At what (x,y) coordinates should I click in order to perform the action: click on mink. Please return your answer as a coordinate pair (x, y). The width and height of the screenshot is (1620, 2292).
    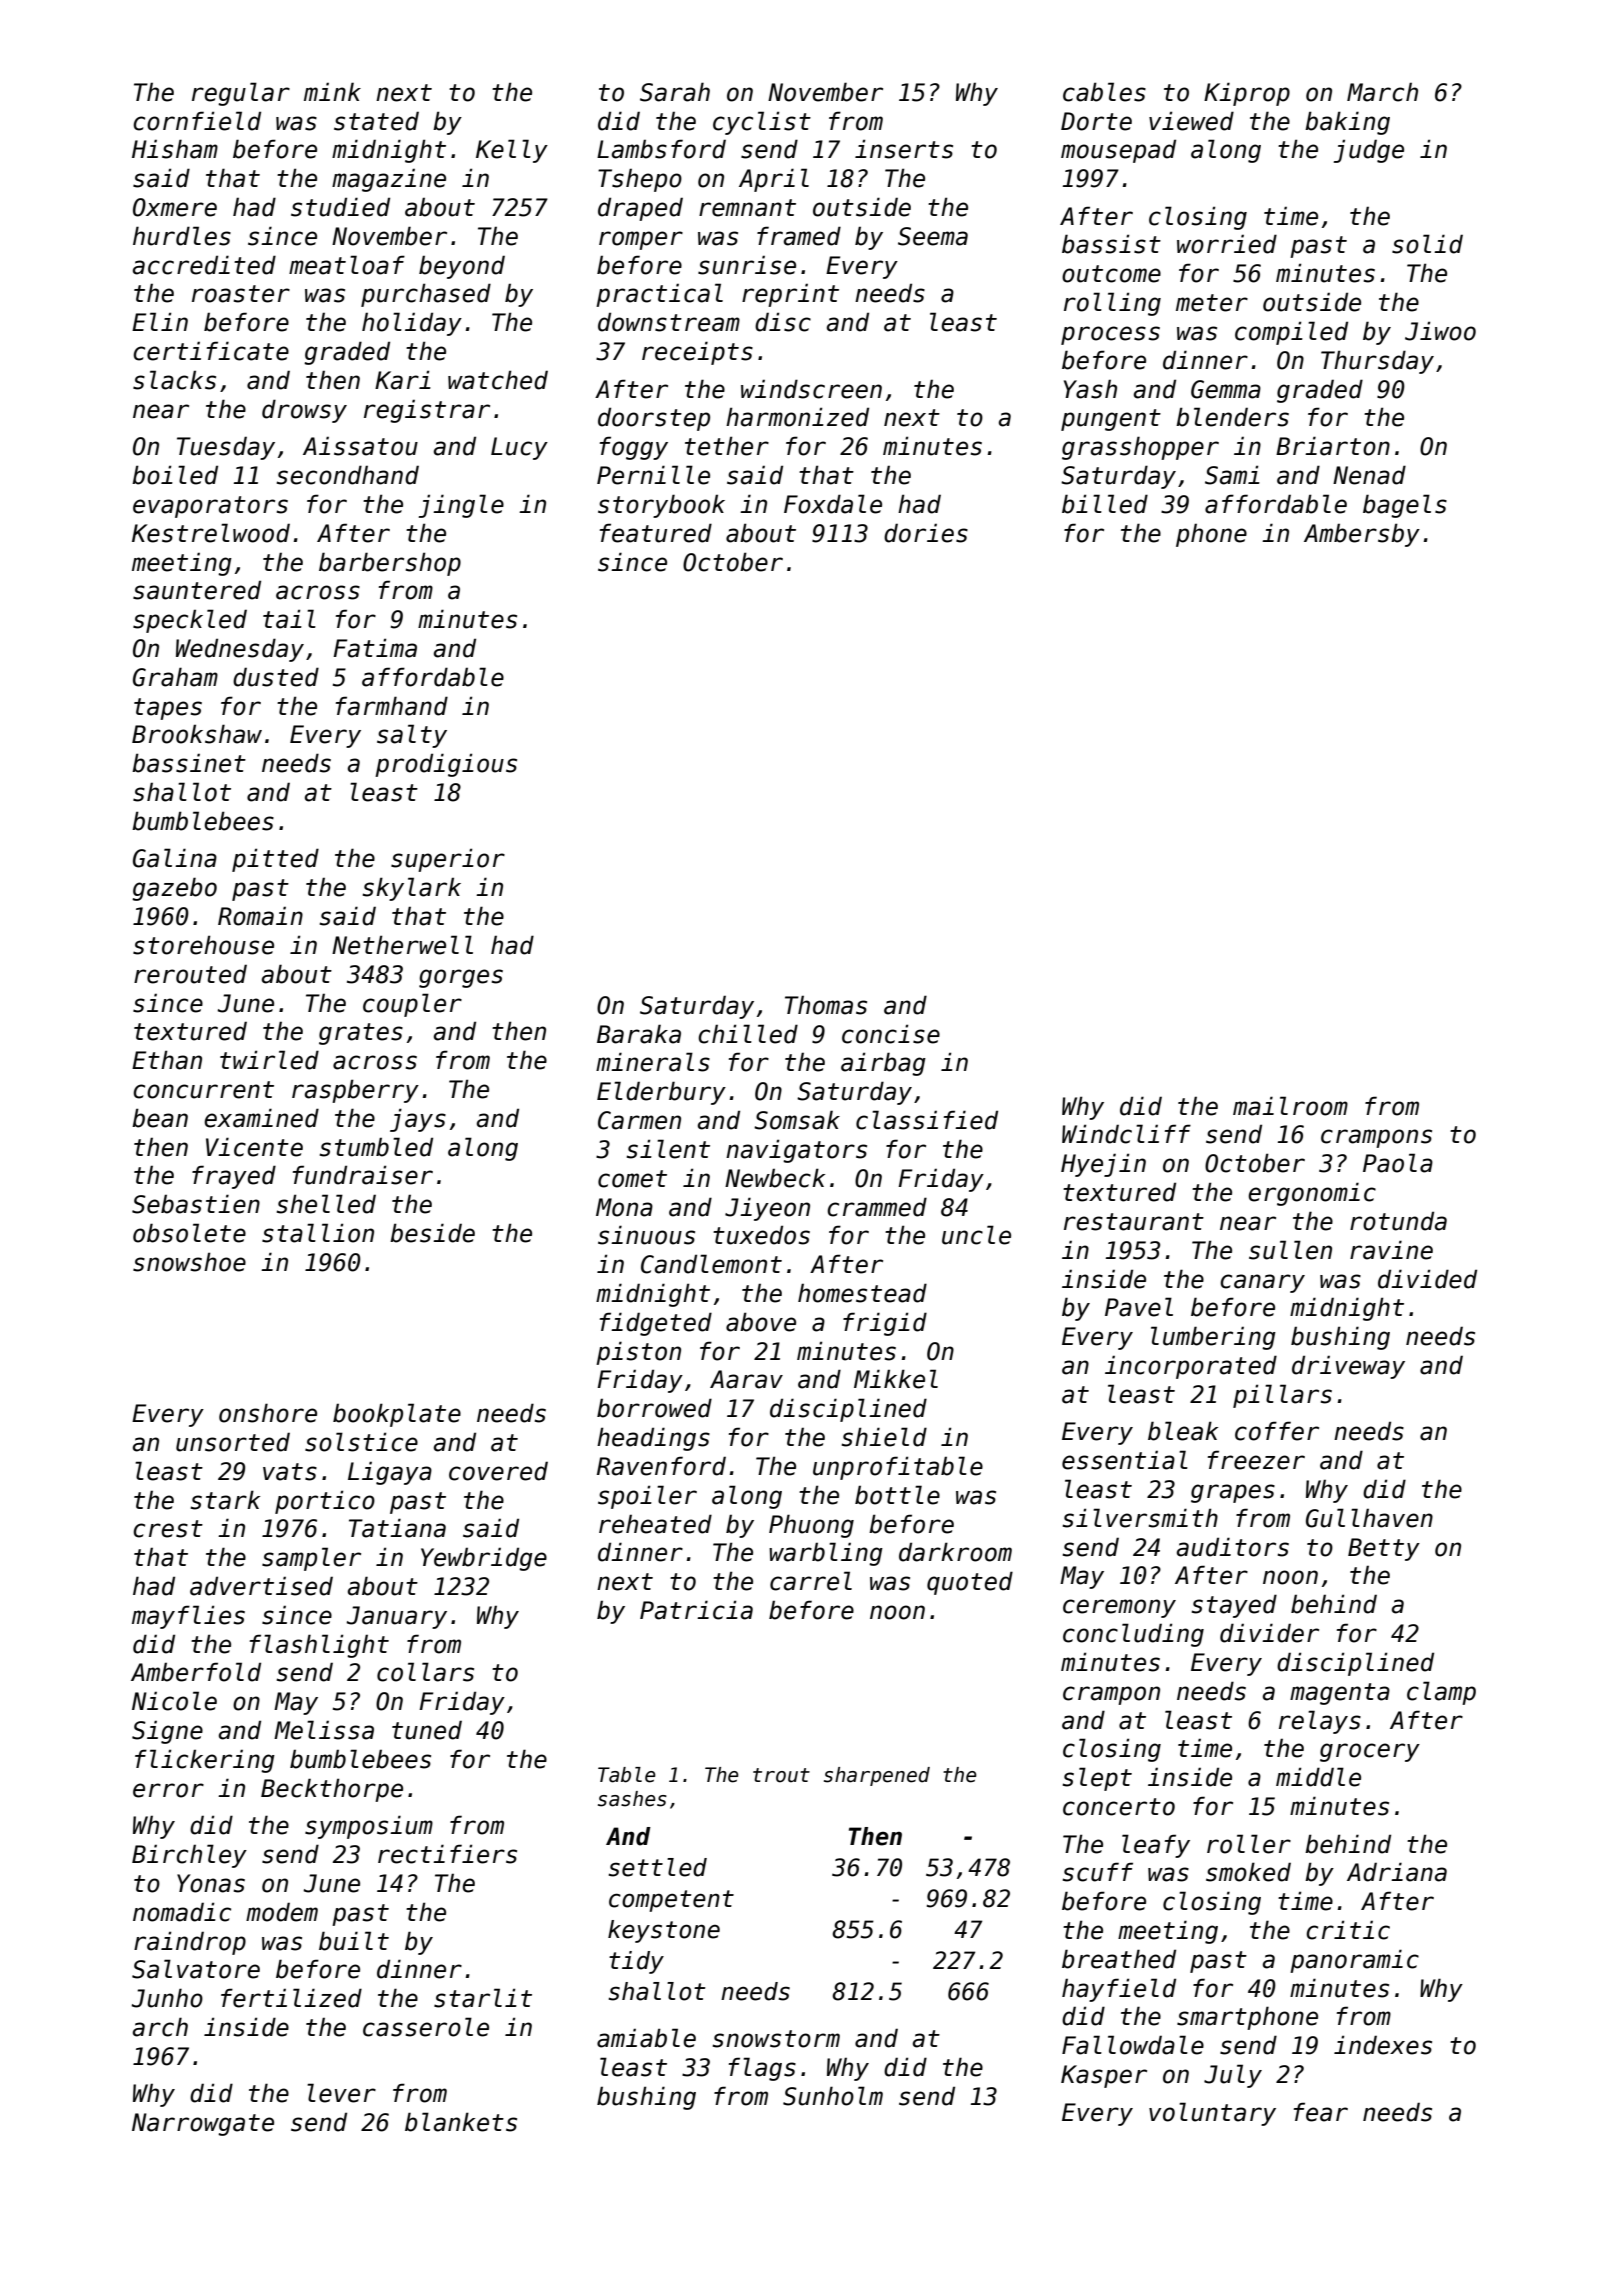
    Looking at the image, I should click on (332, 91).
